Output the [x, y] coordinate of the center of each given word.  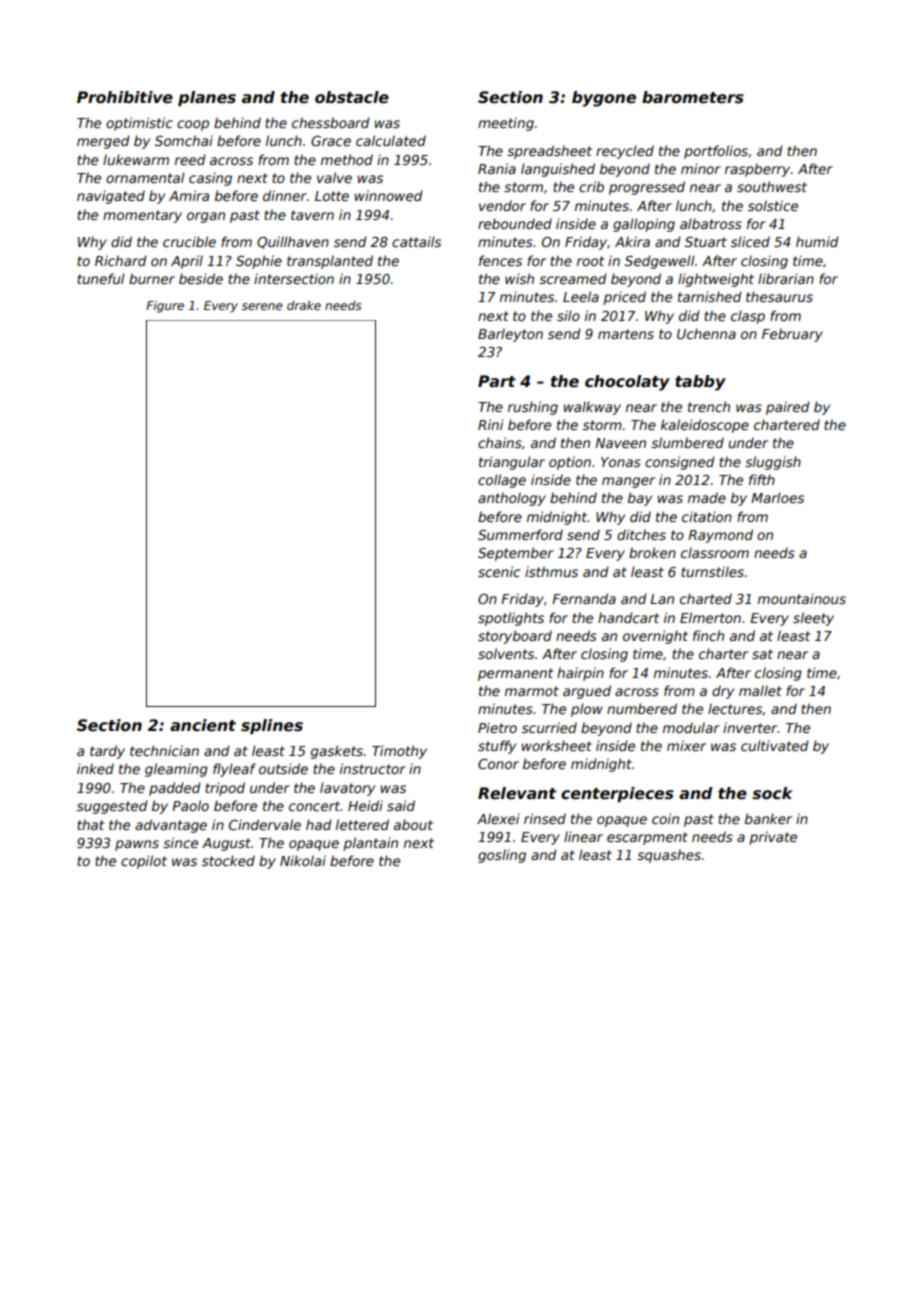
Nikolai [303, 860]
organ [206, 217]
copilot [144, 862]
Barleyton [510, 335]
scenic [499, 571]
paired [788, 408]
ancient [203, 725]
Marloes [777, 497]
